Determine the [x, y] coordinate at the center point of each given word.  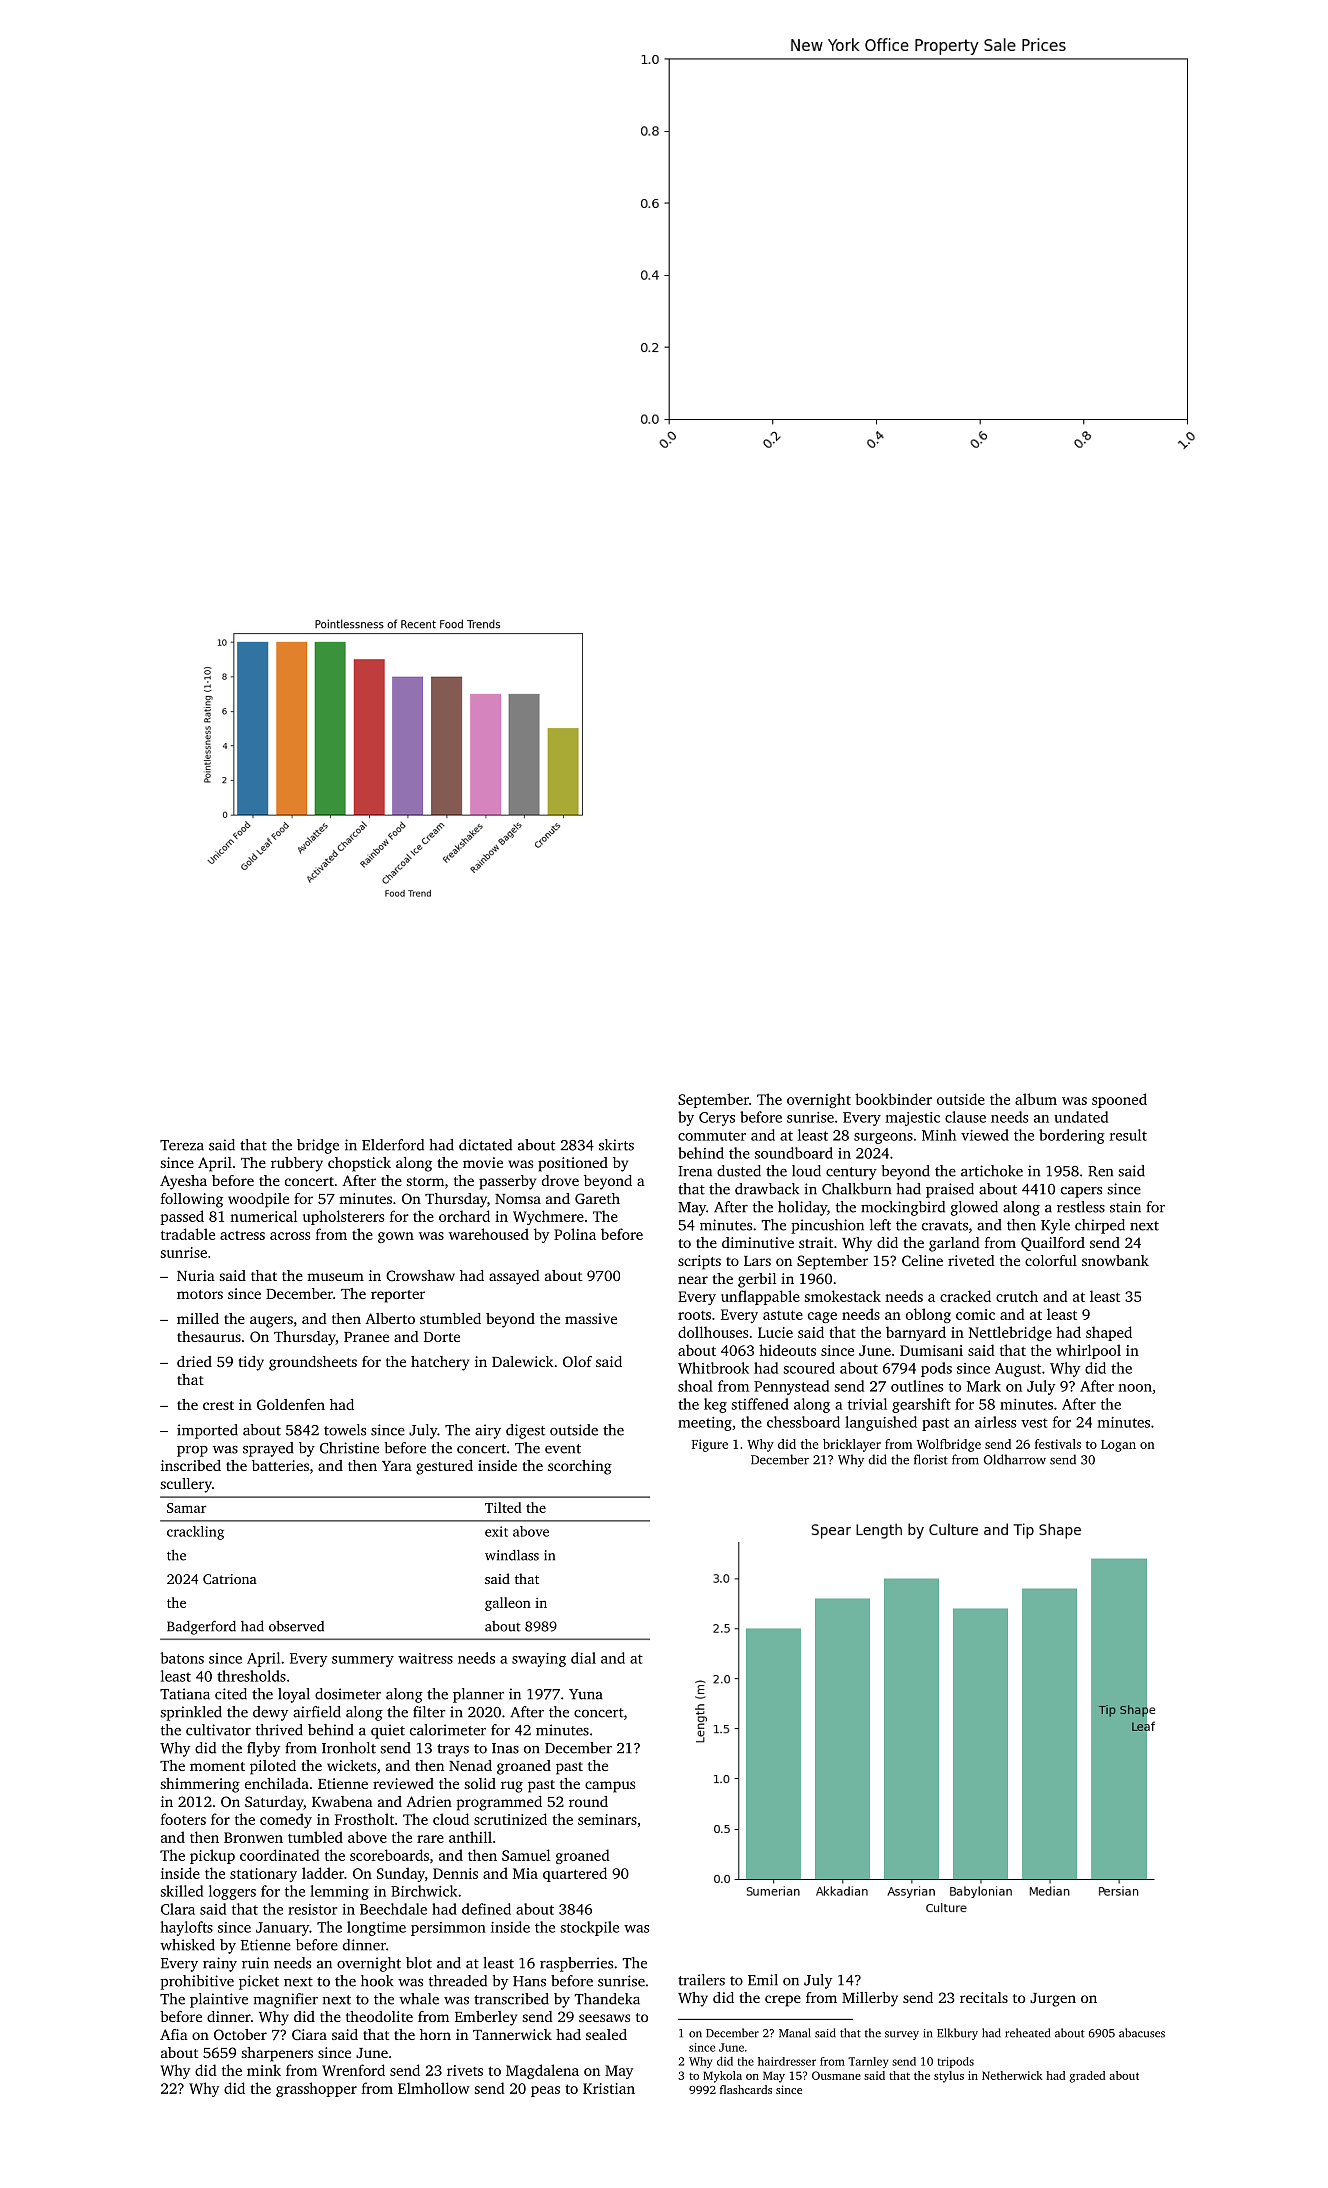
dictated [485, 1145]
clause [965, 1117]
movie [483, 1162]
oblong [928, 1315]
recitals [984, 1997]
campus [610, 1787]
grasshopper [316, 2089]
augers [271, 1322]
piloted [273, 1767]
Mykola [722, 2077]
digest [525, 1431]
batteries [280, 1465]
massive [591, 1318]
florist [931, 1459]
